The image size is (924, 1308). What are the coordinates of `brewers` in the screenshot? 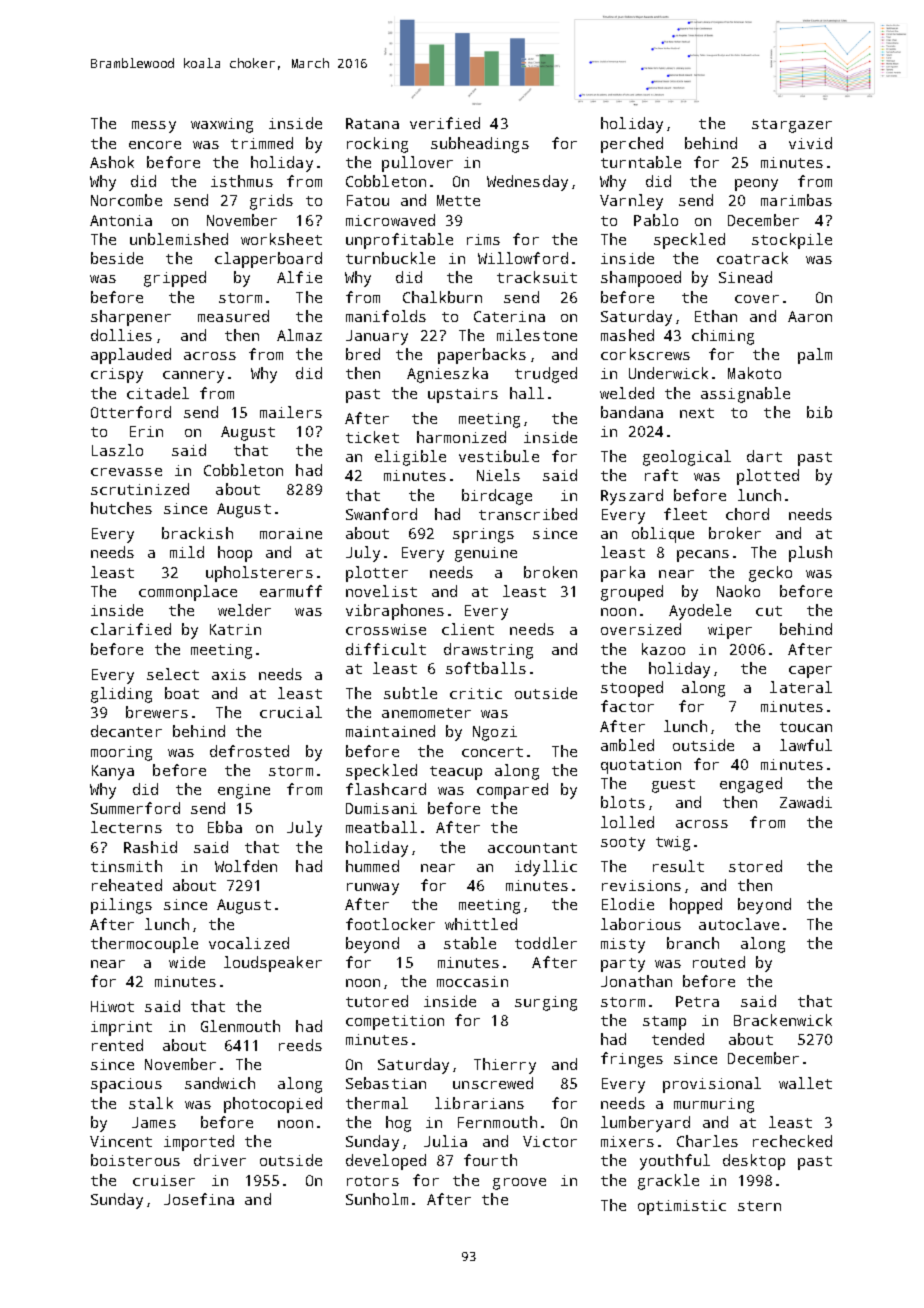 It's located at (157, 712).
